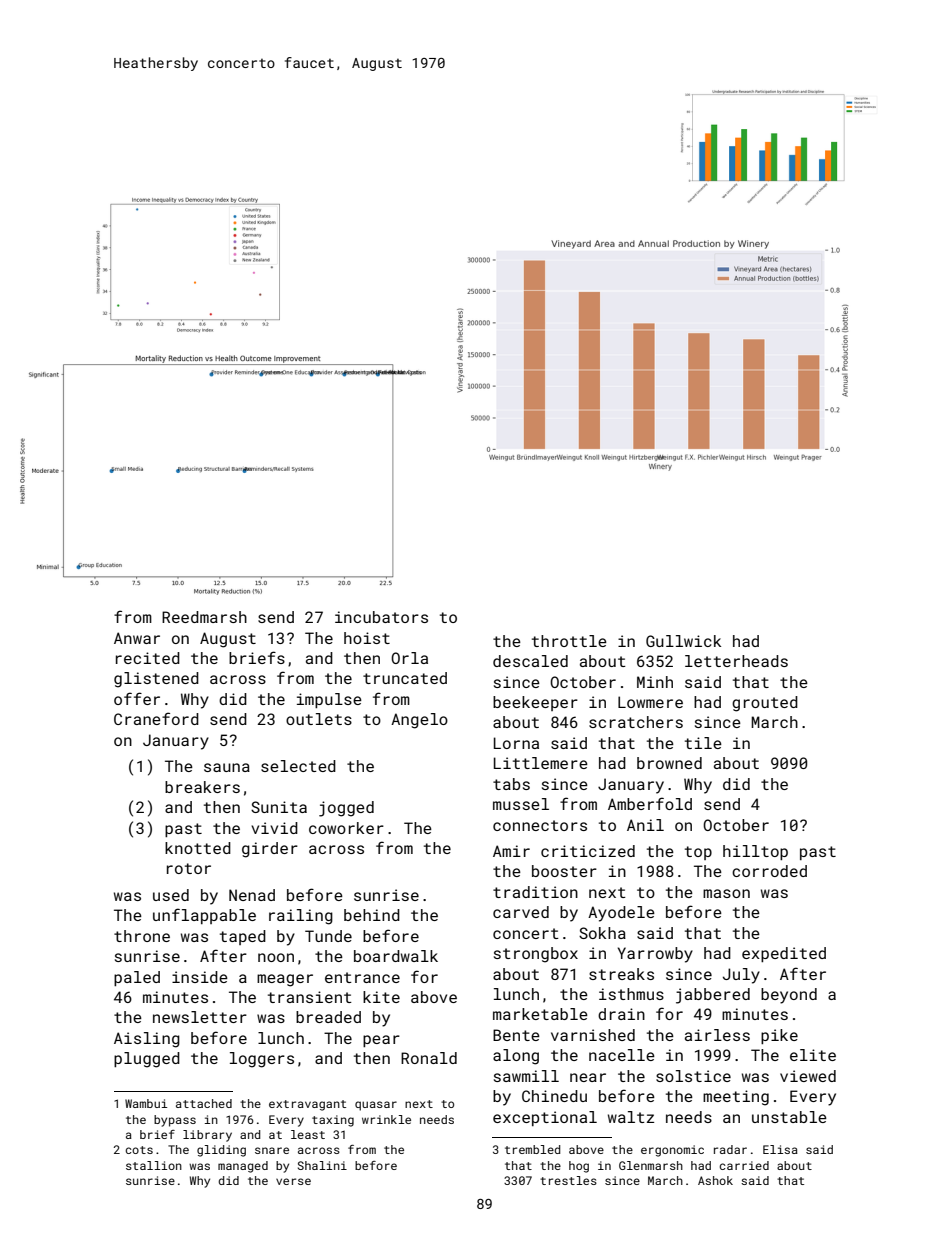 This page has width=952, height=1233. I want to click on incubators, so click(381, 617).
